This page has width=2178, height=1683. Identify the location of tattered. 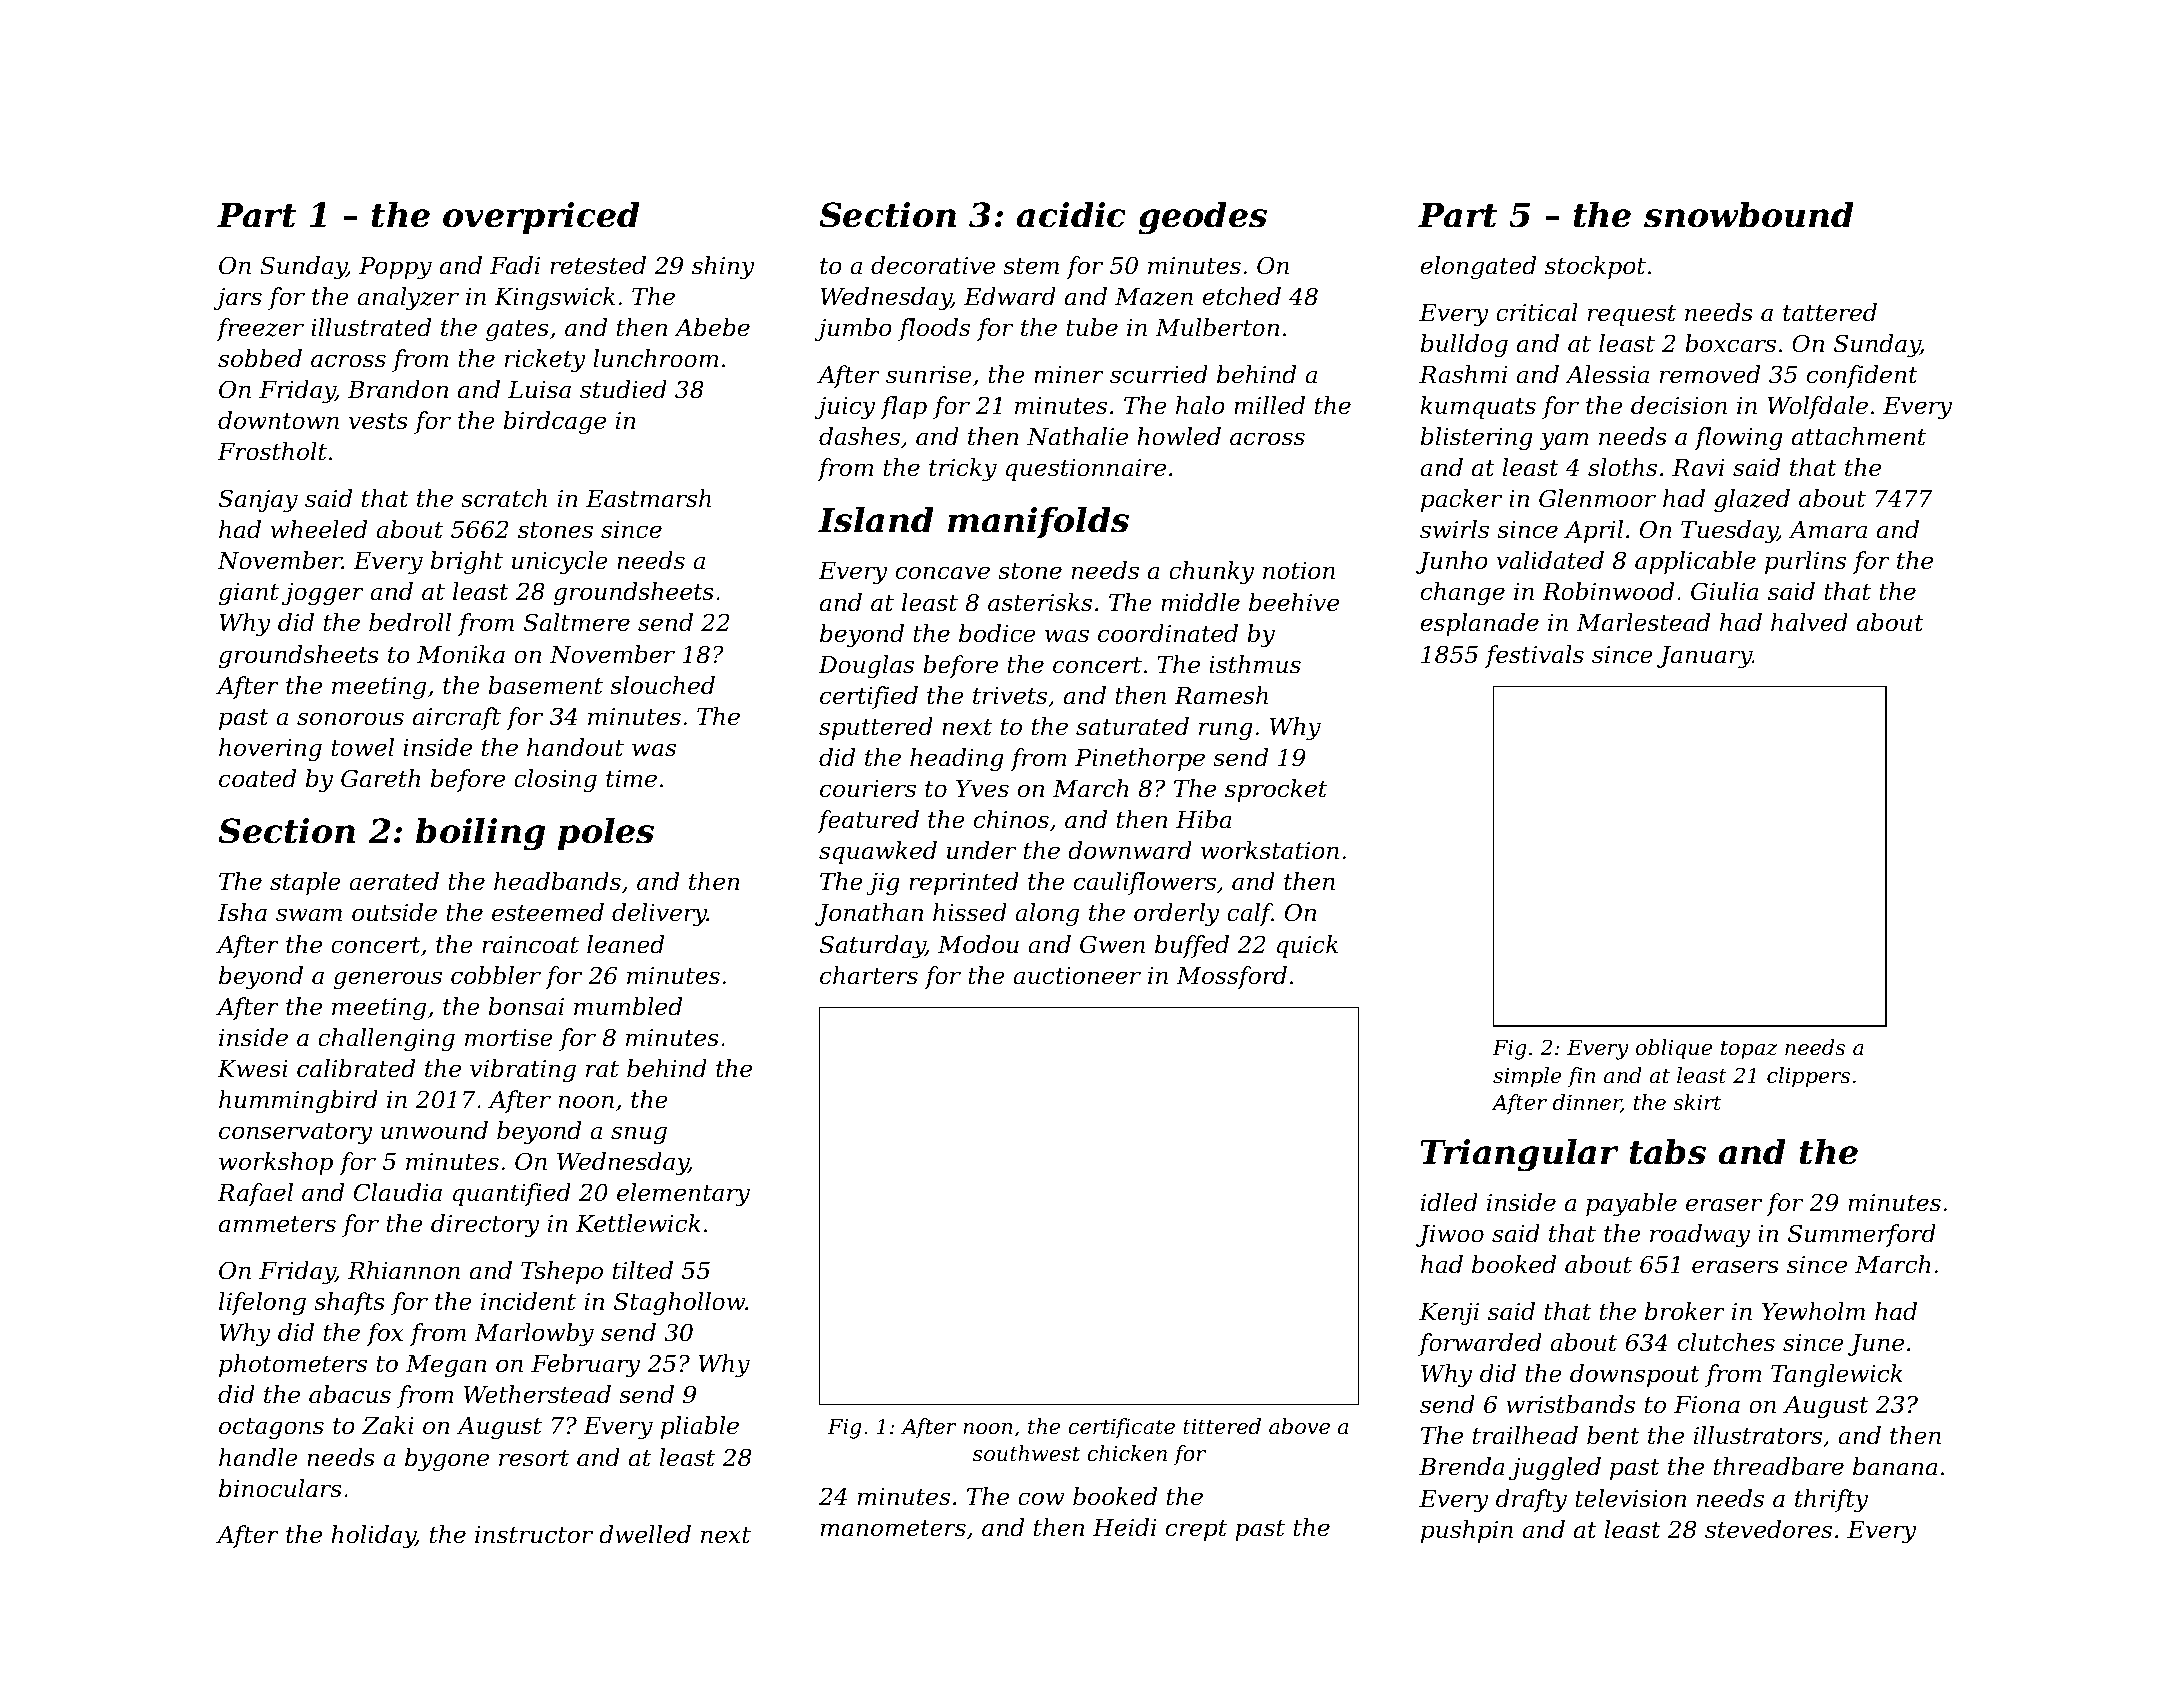
(1830, 312).
